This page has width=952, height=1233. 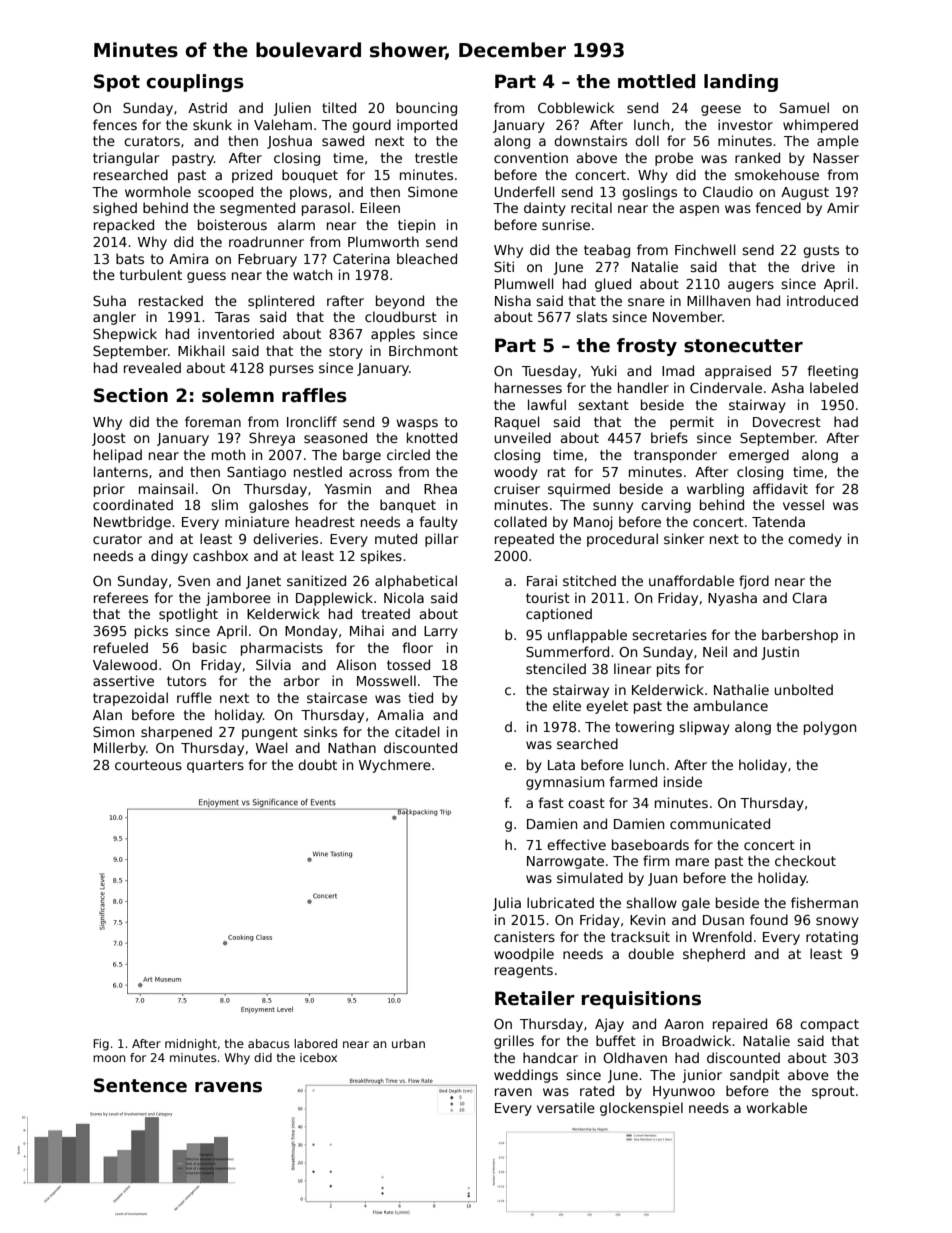 I want to click on Dovecrest, so click(x=787, y=422).
